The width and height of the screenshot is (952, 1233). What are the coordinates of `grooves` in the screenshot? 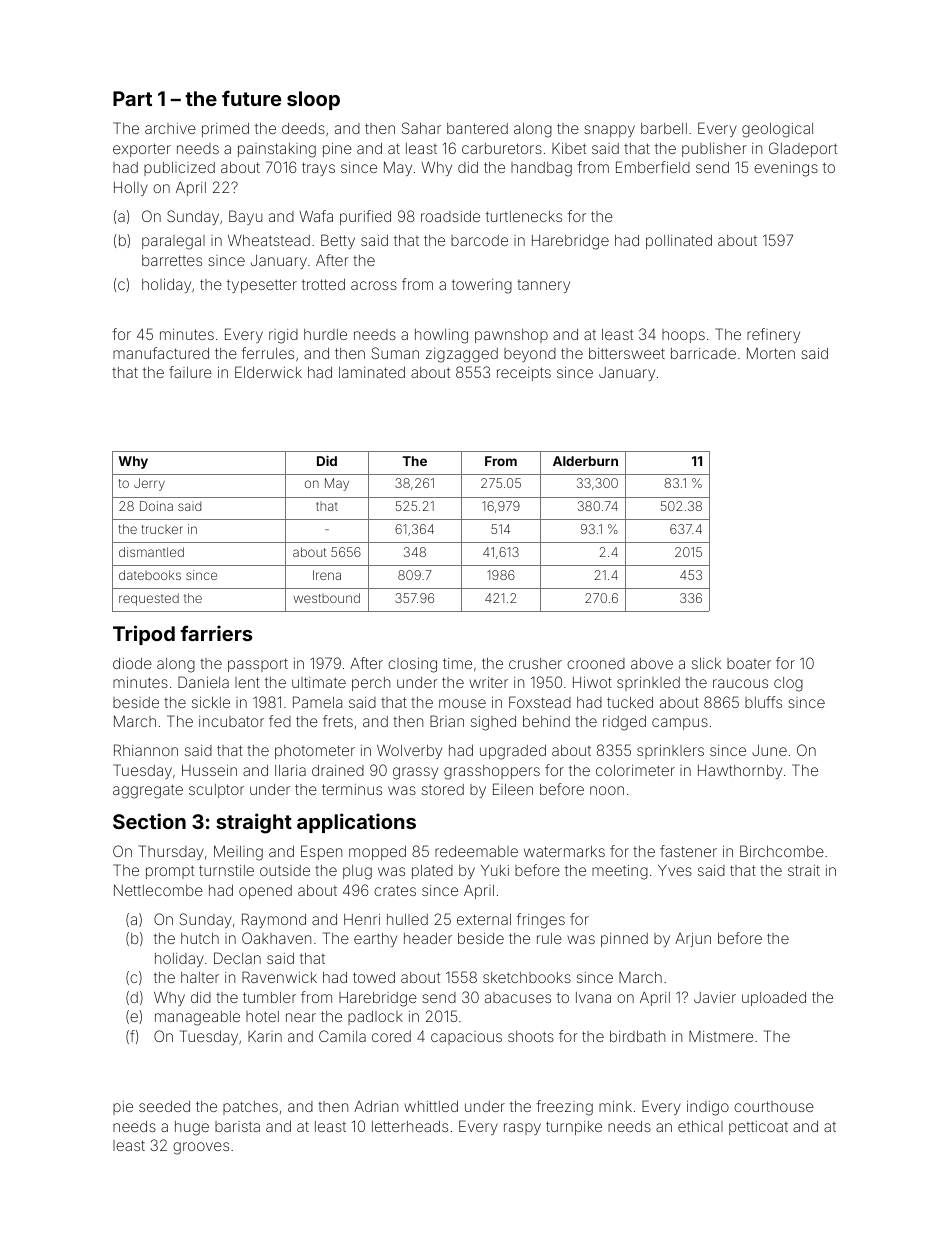 It's located at (201, 1148).
